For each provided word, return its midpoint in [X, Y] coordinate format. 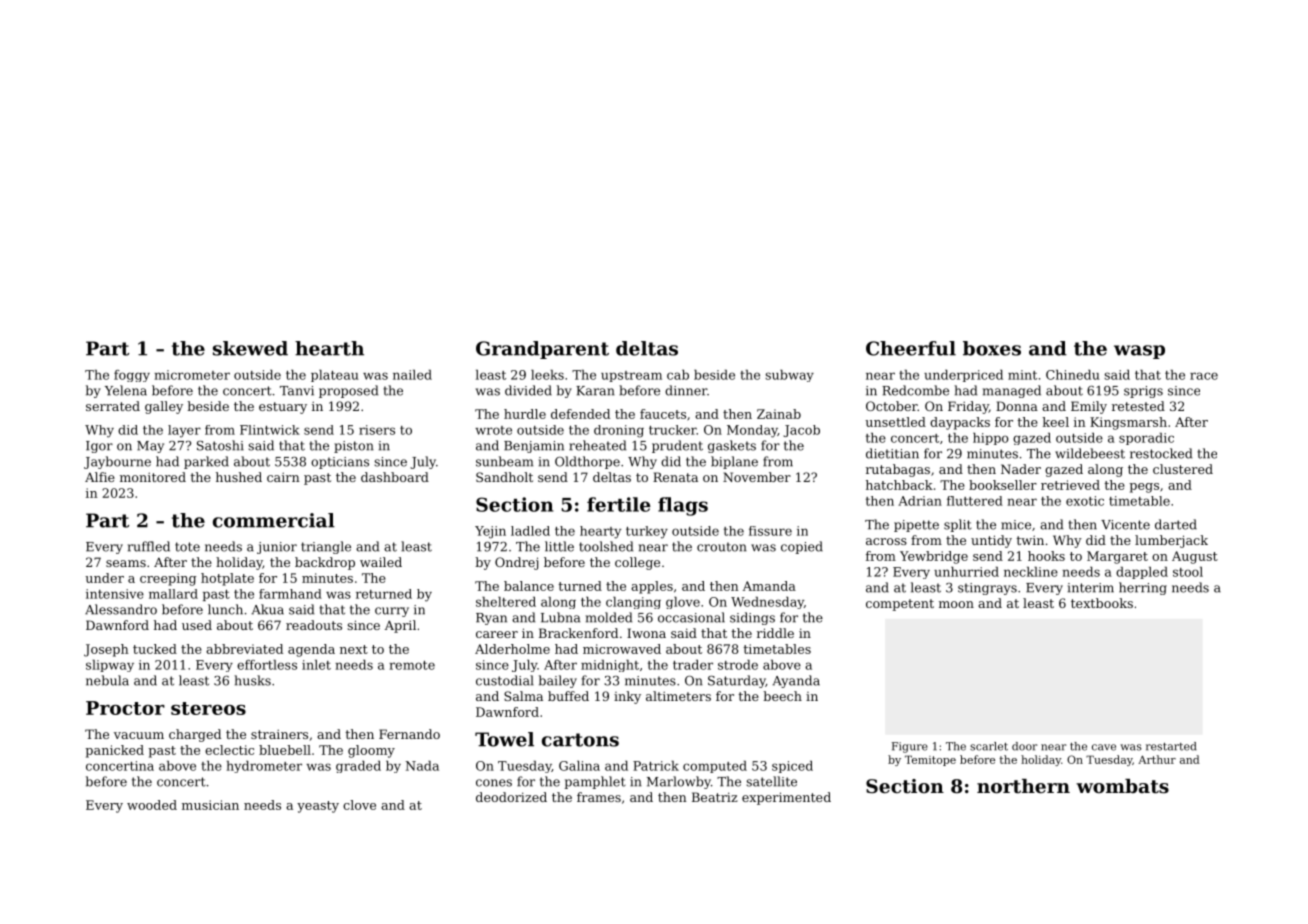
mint [1022, 375]
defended [580, 414]
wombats [1122, 786]
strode [738, 665]
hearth [329, 348]
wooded [152, 805]
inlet [316, 665]
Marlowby [679, 782]
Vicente [1125, 525]
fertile [618, 504]
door [1025, 746]
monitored [153, 477]
